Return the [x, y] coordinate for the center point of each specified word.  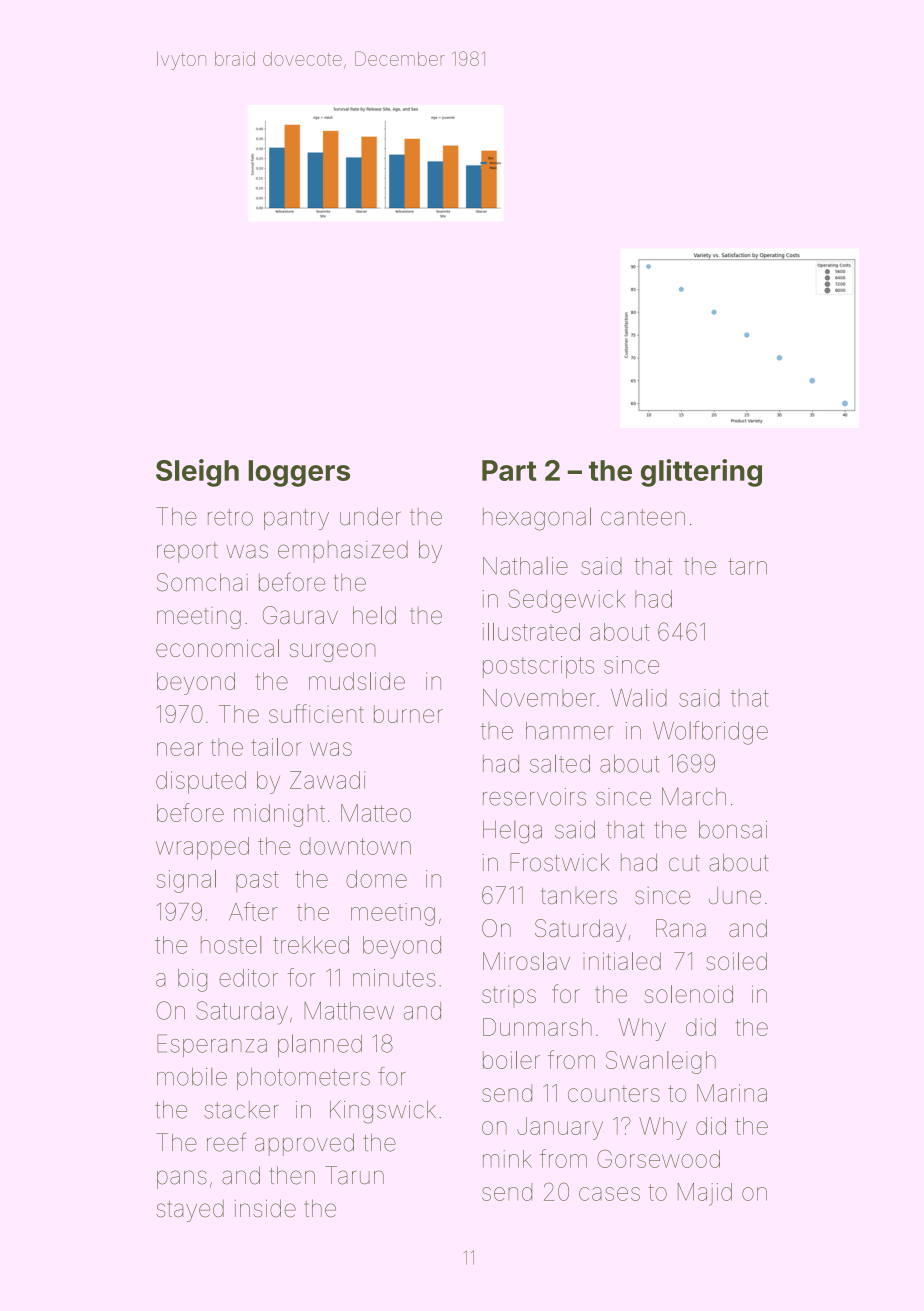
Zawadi [327, 780]
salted [560, 763]
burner [408, 714]
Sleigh [197, 473]
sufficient [316, 713]
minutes [394, 978]
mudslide [357, 681]
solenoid [689, 994]
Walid [639, 697]
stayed [190, 1210]
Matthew [349, 1011]
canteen [643, 517]
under [370, 516]
